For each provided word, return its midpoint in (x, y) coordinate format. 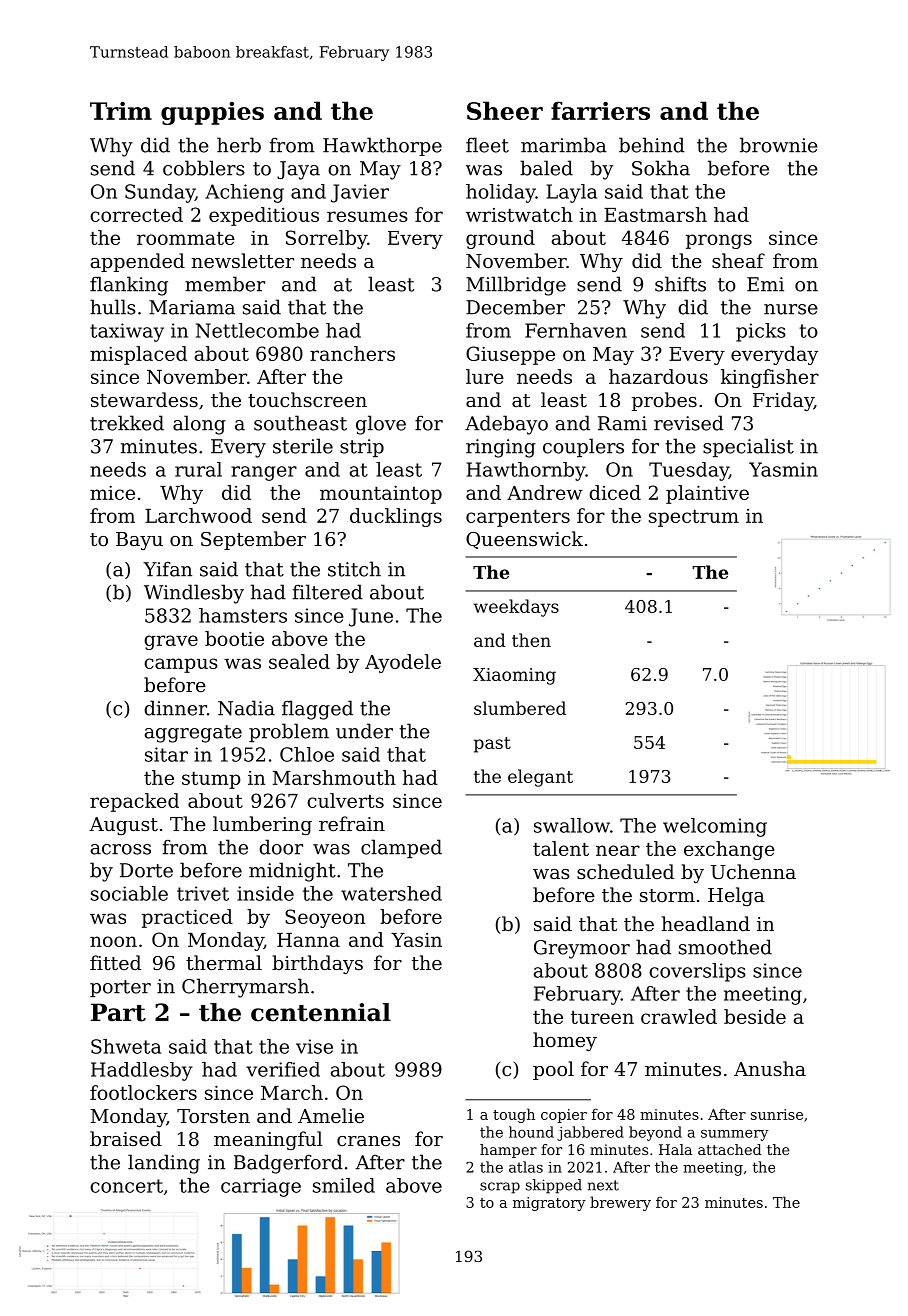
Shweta (126, 1046)
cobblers (204, 168)
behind (652, 145)
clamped (401, 848)
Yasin (416, 940)
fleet (487, 145)
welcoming (715, 827)
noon (113, 941)
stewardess (144, 399)
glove (381, 425)
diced (615, 492)
